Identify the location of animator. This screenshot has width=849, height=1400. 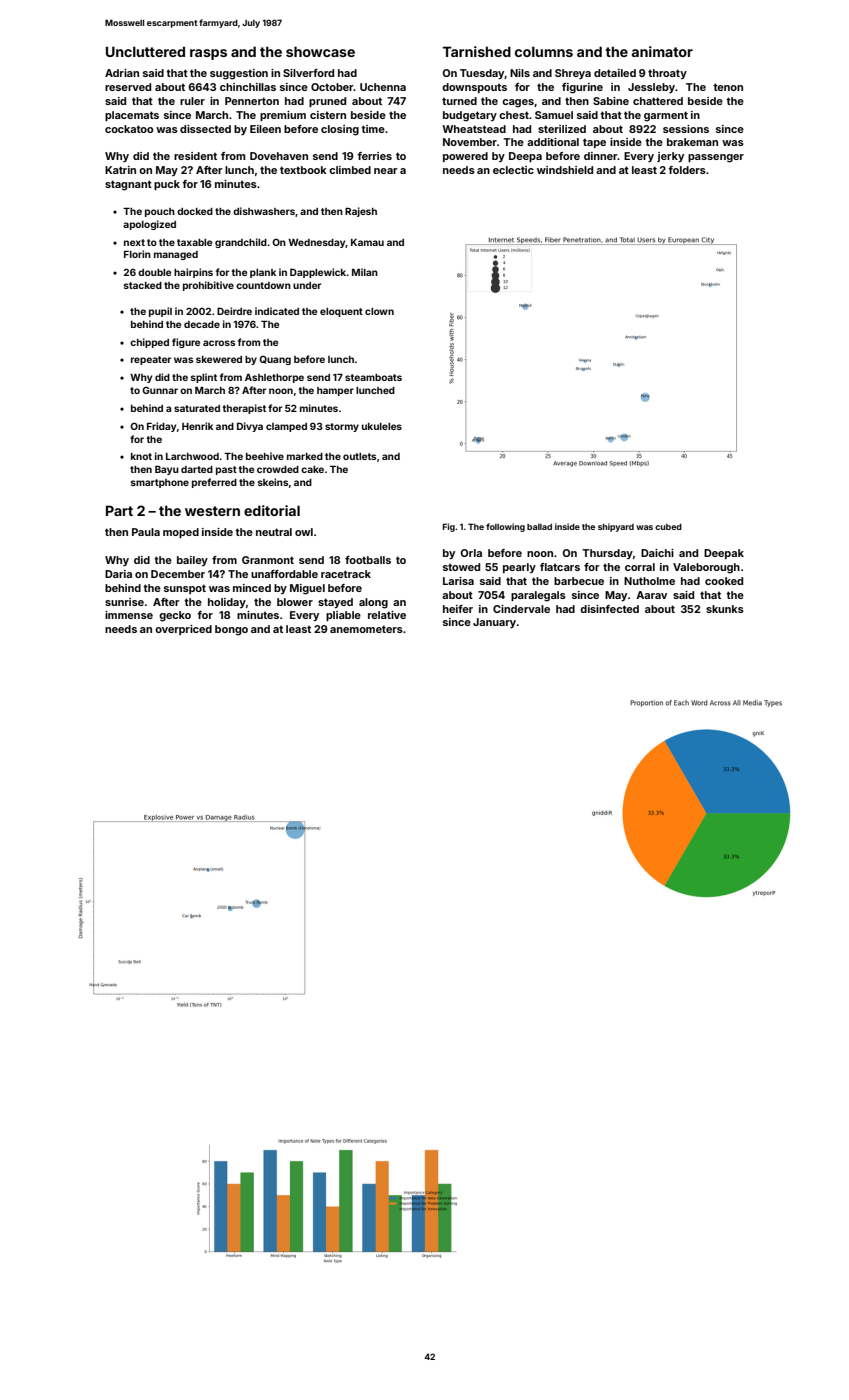
(662, 51).
